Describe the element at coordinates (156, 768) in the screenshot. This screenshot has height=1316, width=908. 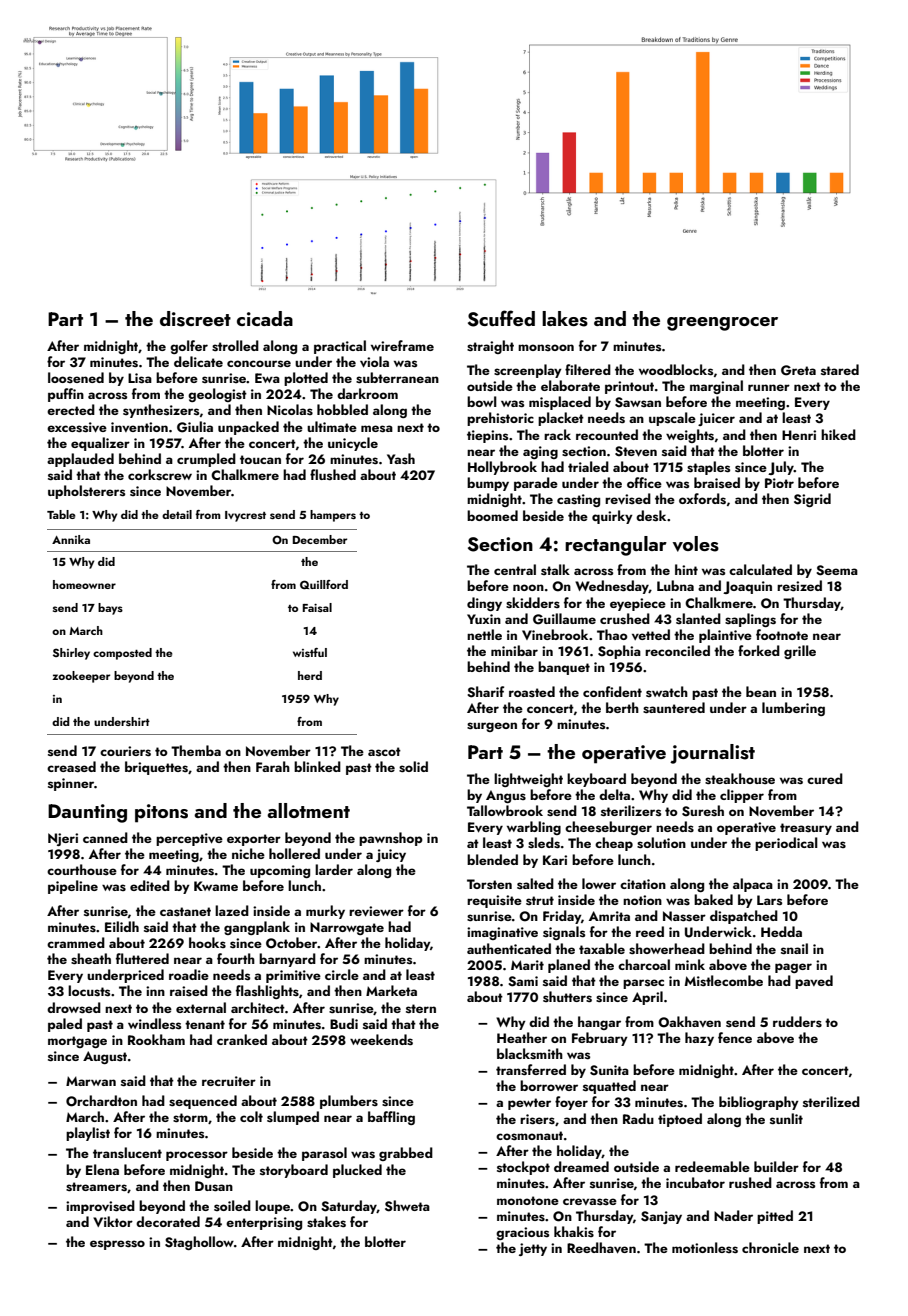
I see `briquettes` at that location.
